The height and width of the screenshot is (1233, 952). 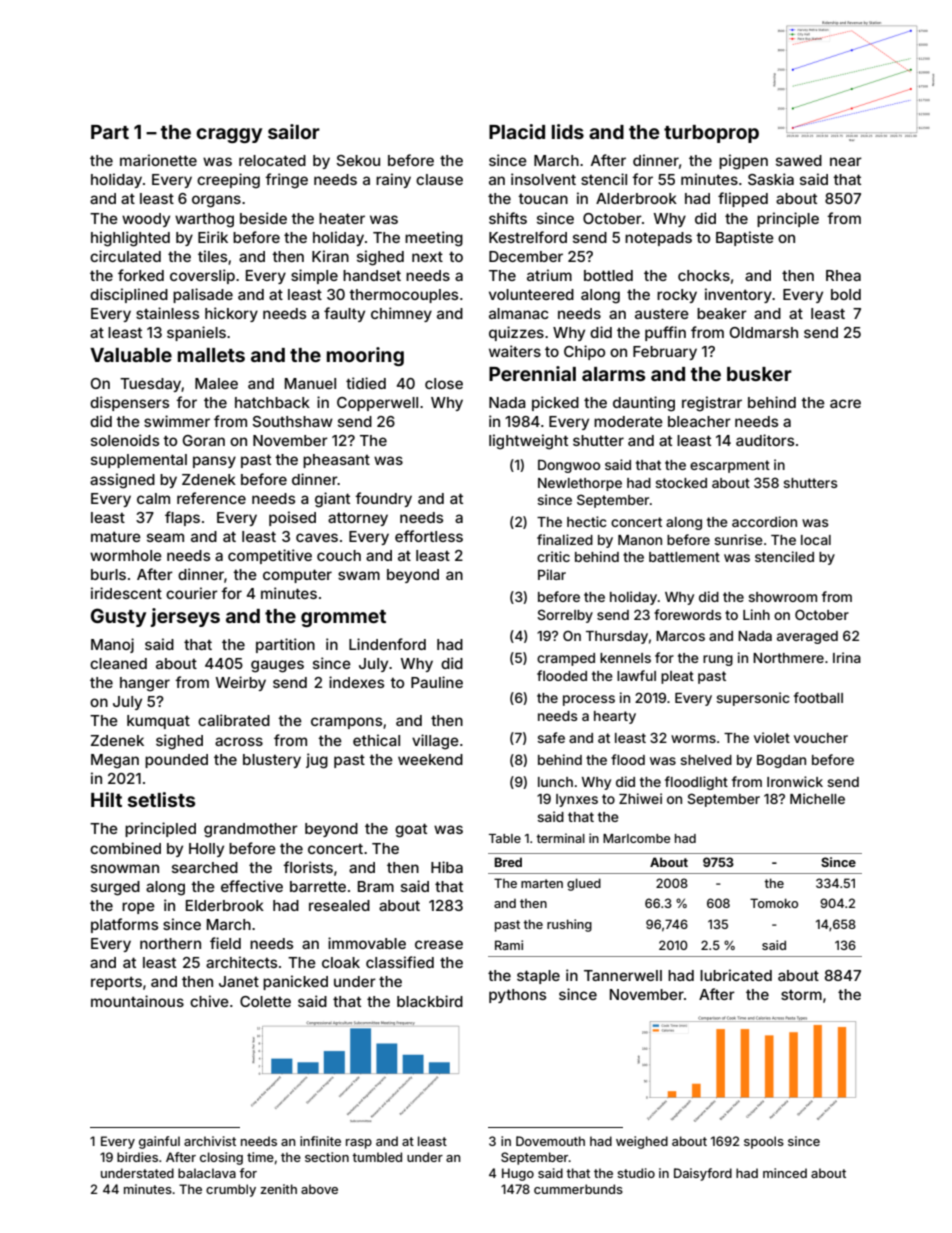 I want to click on craggy, so click(x=229, y=135).
